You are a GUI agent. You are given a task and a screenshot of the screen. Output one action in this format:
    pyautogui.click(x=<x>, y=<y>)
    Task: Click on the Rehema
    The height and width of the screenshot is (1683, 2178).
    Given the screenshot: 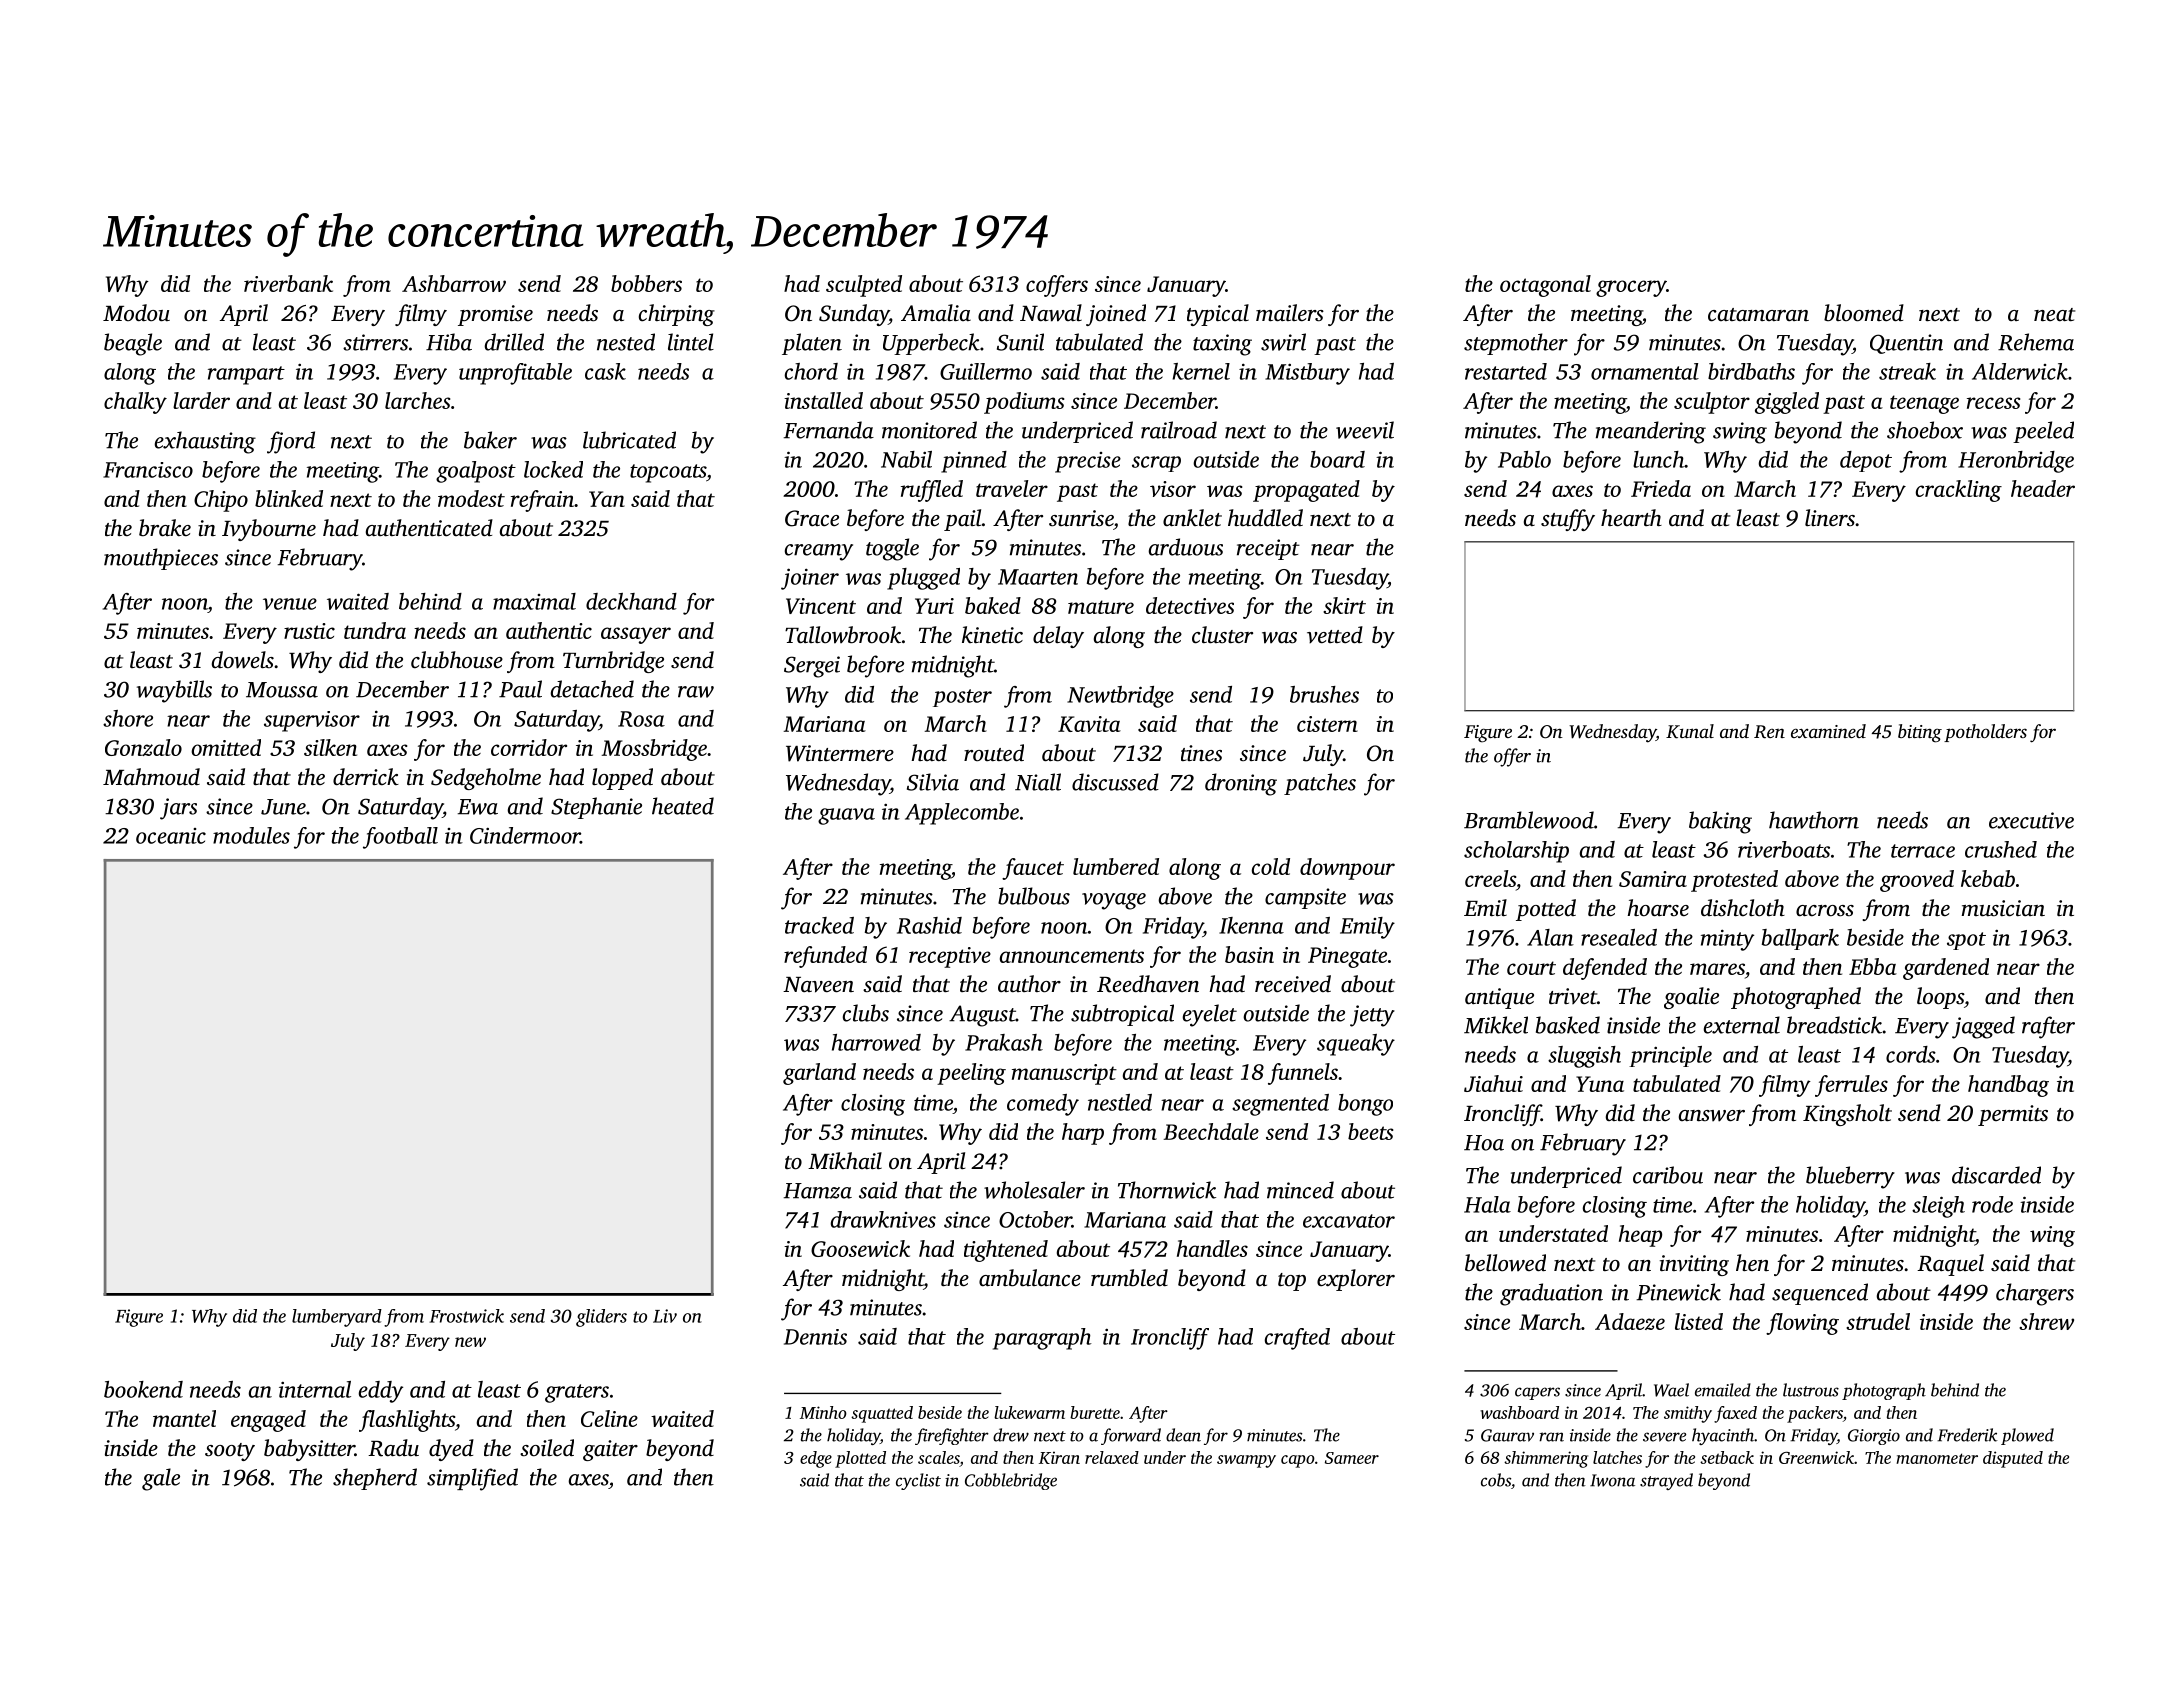 What is the action you would take?
    pyautogui.click(x=2036, y=342)
